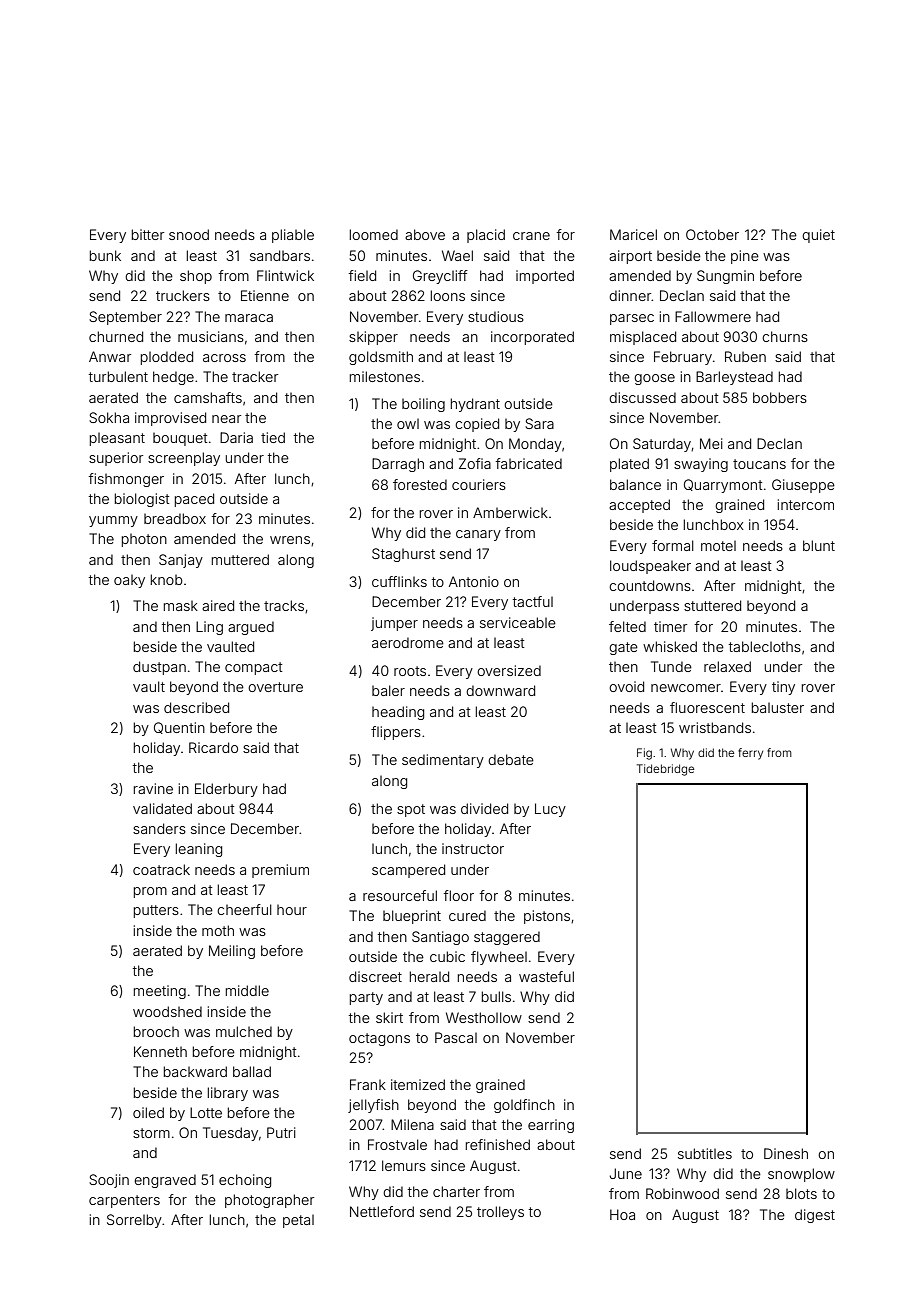 This document has width=924, height=1308. I want to click on Sorrelby, so click(134, 1221).
